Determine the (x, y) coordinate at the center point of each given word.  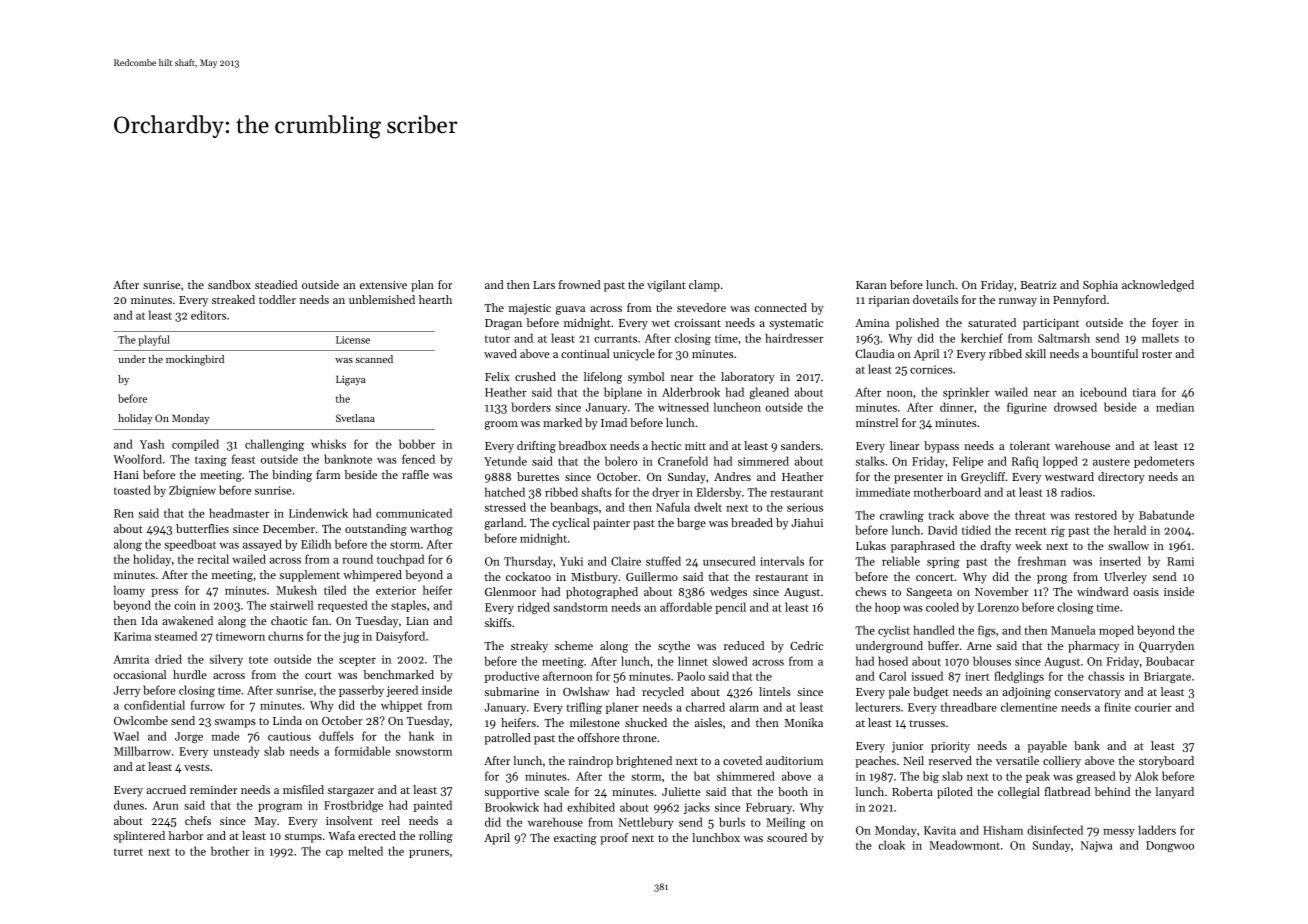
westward (1069, 476)
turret (128, 852)
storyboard (1166, 762)
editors (208, 315)
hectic (666, 445)
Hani (126, 475)
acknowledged (1158, 286)
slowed (730, 661)
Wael (126, 736)
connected (781, 307)
